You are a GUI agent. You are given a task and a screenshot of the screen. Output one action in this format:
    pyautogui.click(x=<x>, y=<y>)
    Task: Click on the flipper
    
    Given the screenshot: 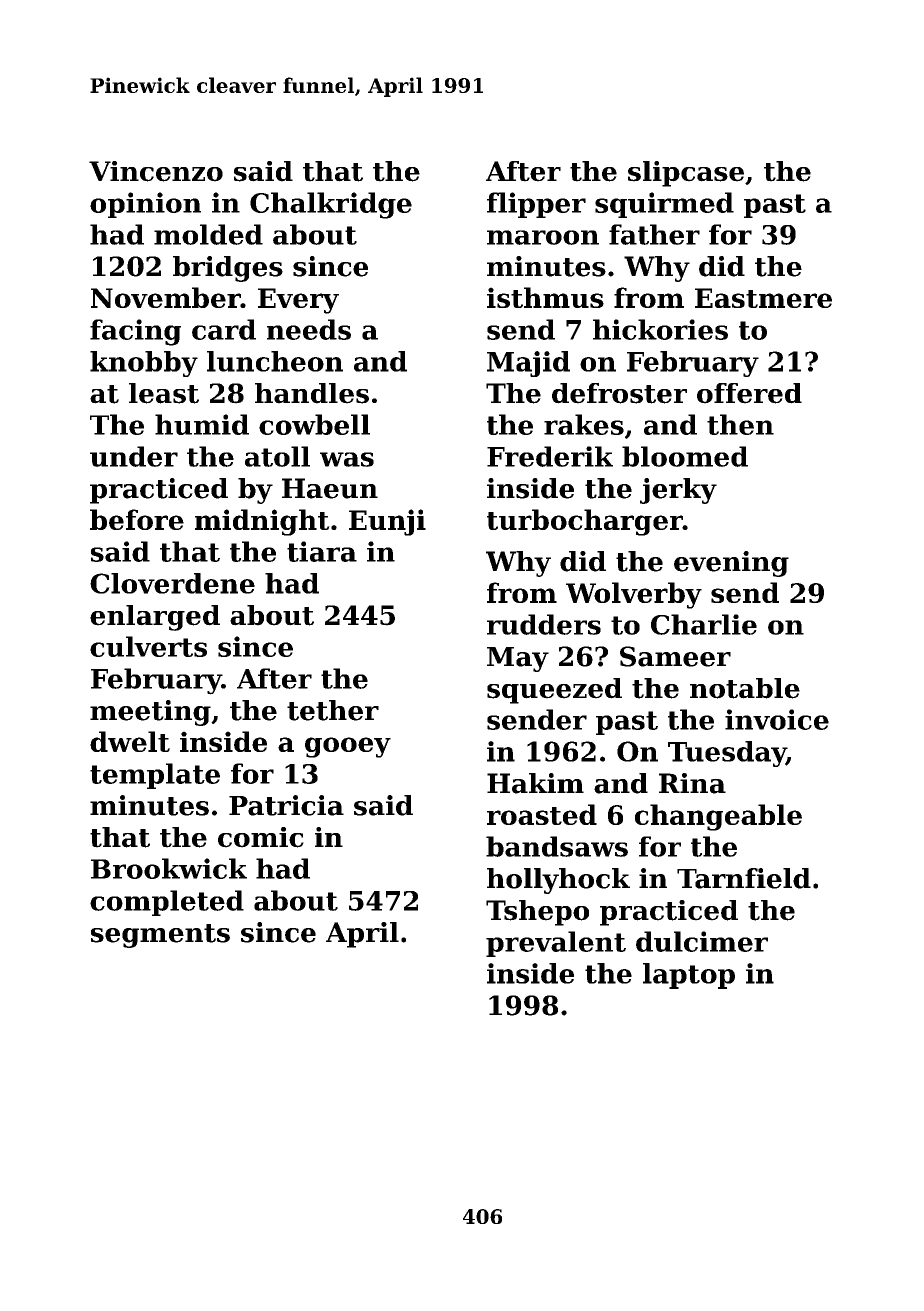 What is the action you would take?
    pyautogui.click(x=536, y=205)
